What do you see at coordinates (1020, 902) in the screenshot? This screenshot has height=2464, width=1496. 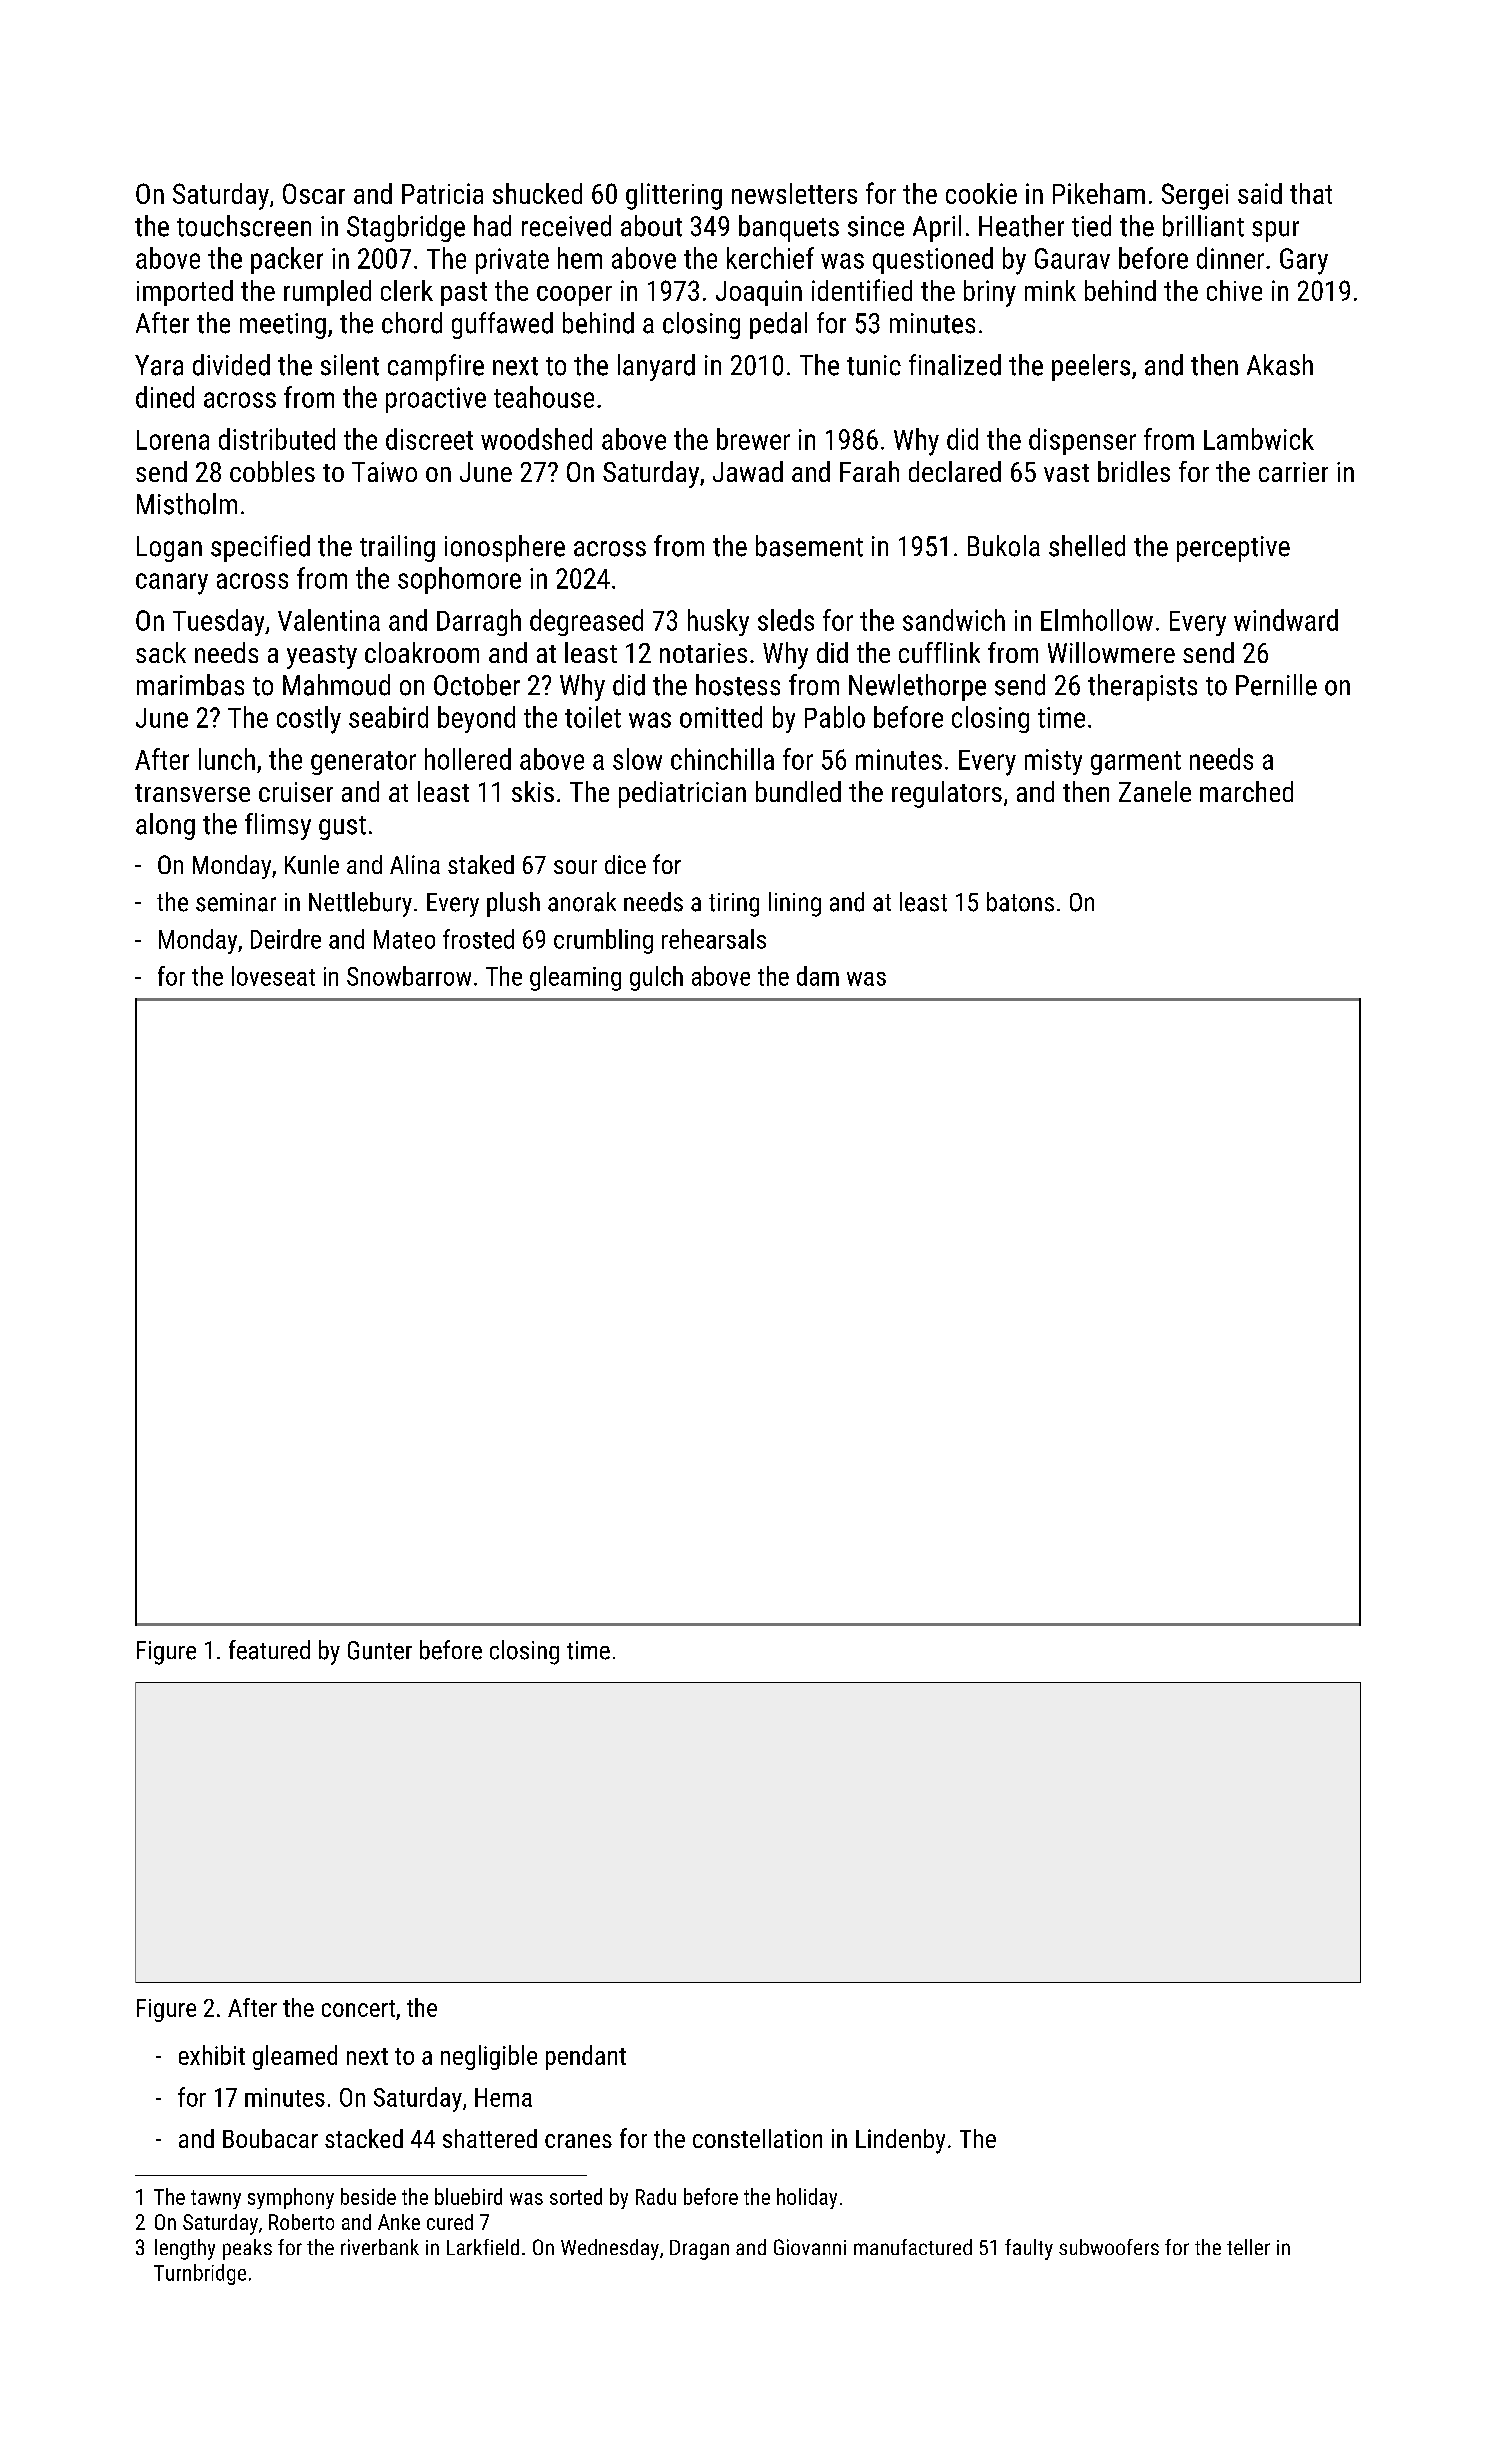 I see `batons` at bounding box center [1020, 902].
